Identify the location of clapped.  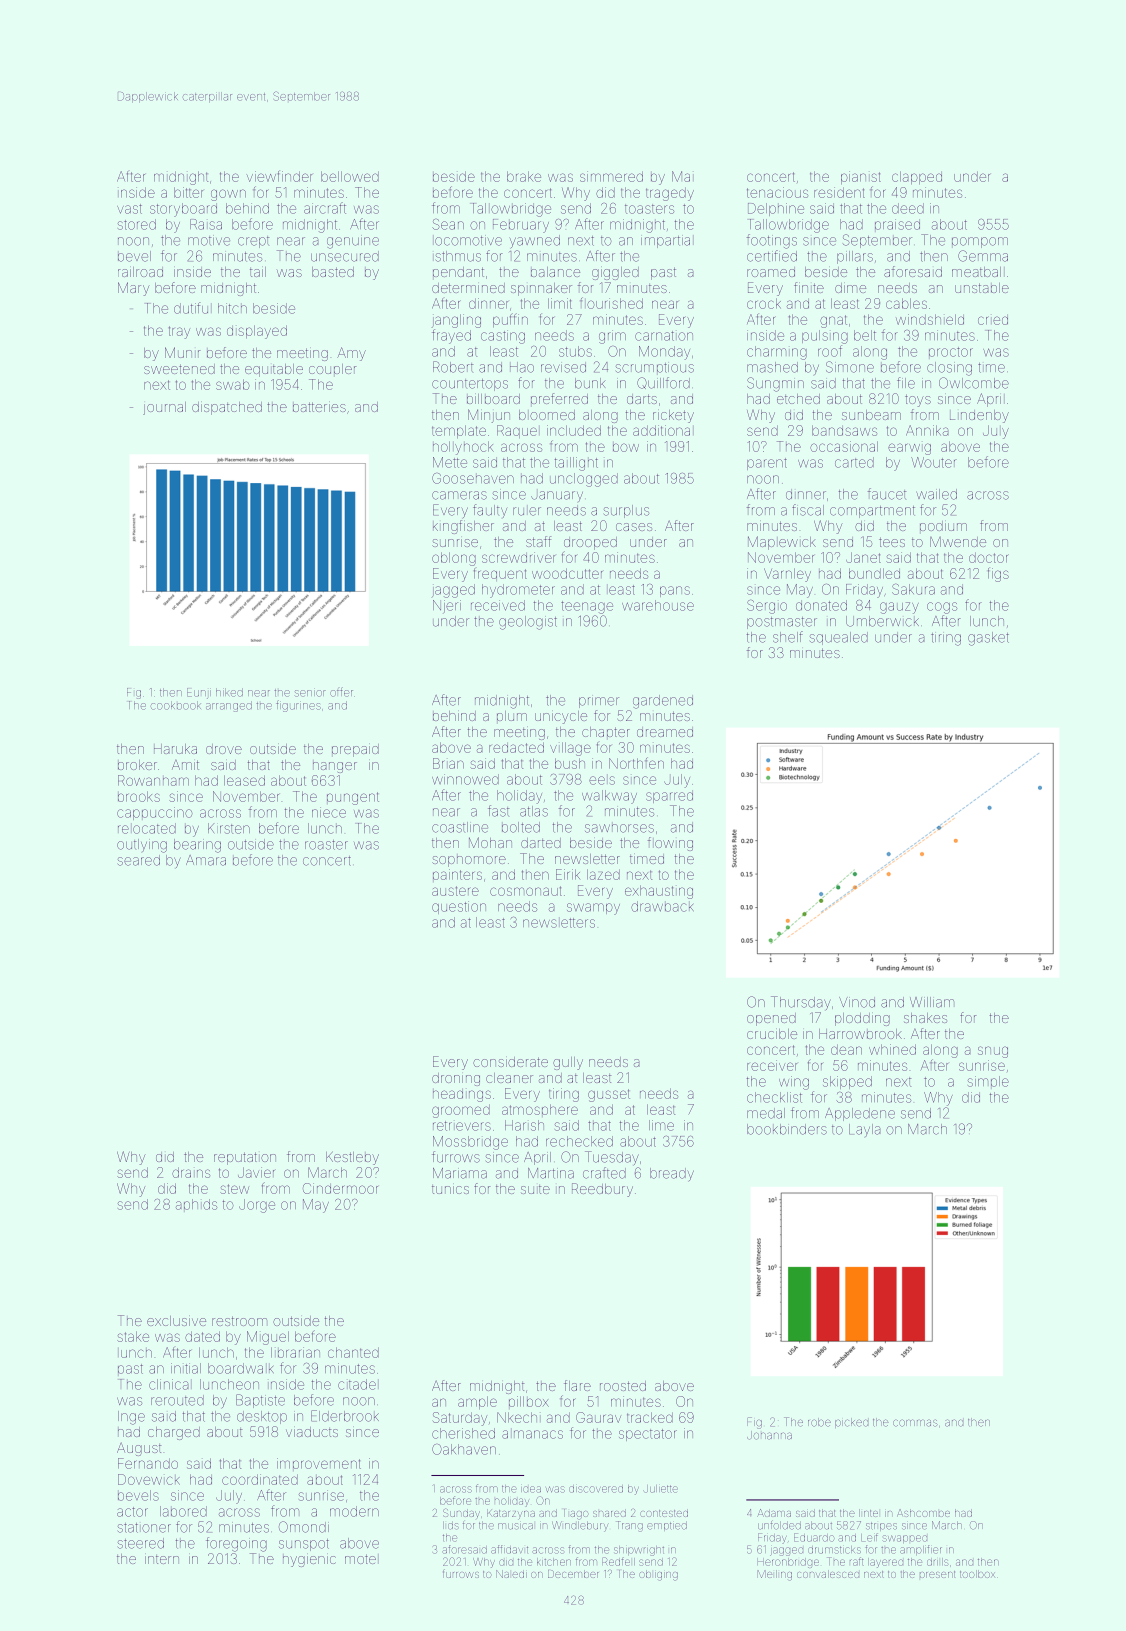
(917, 177).
